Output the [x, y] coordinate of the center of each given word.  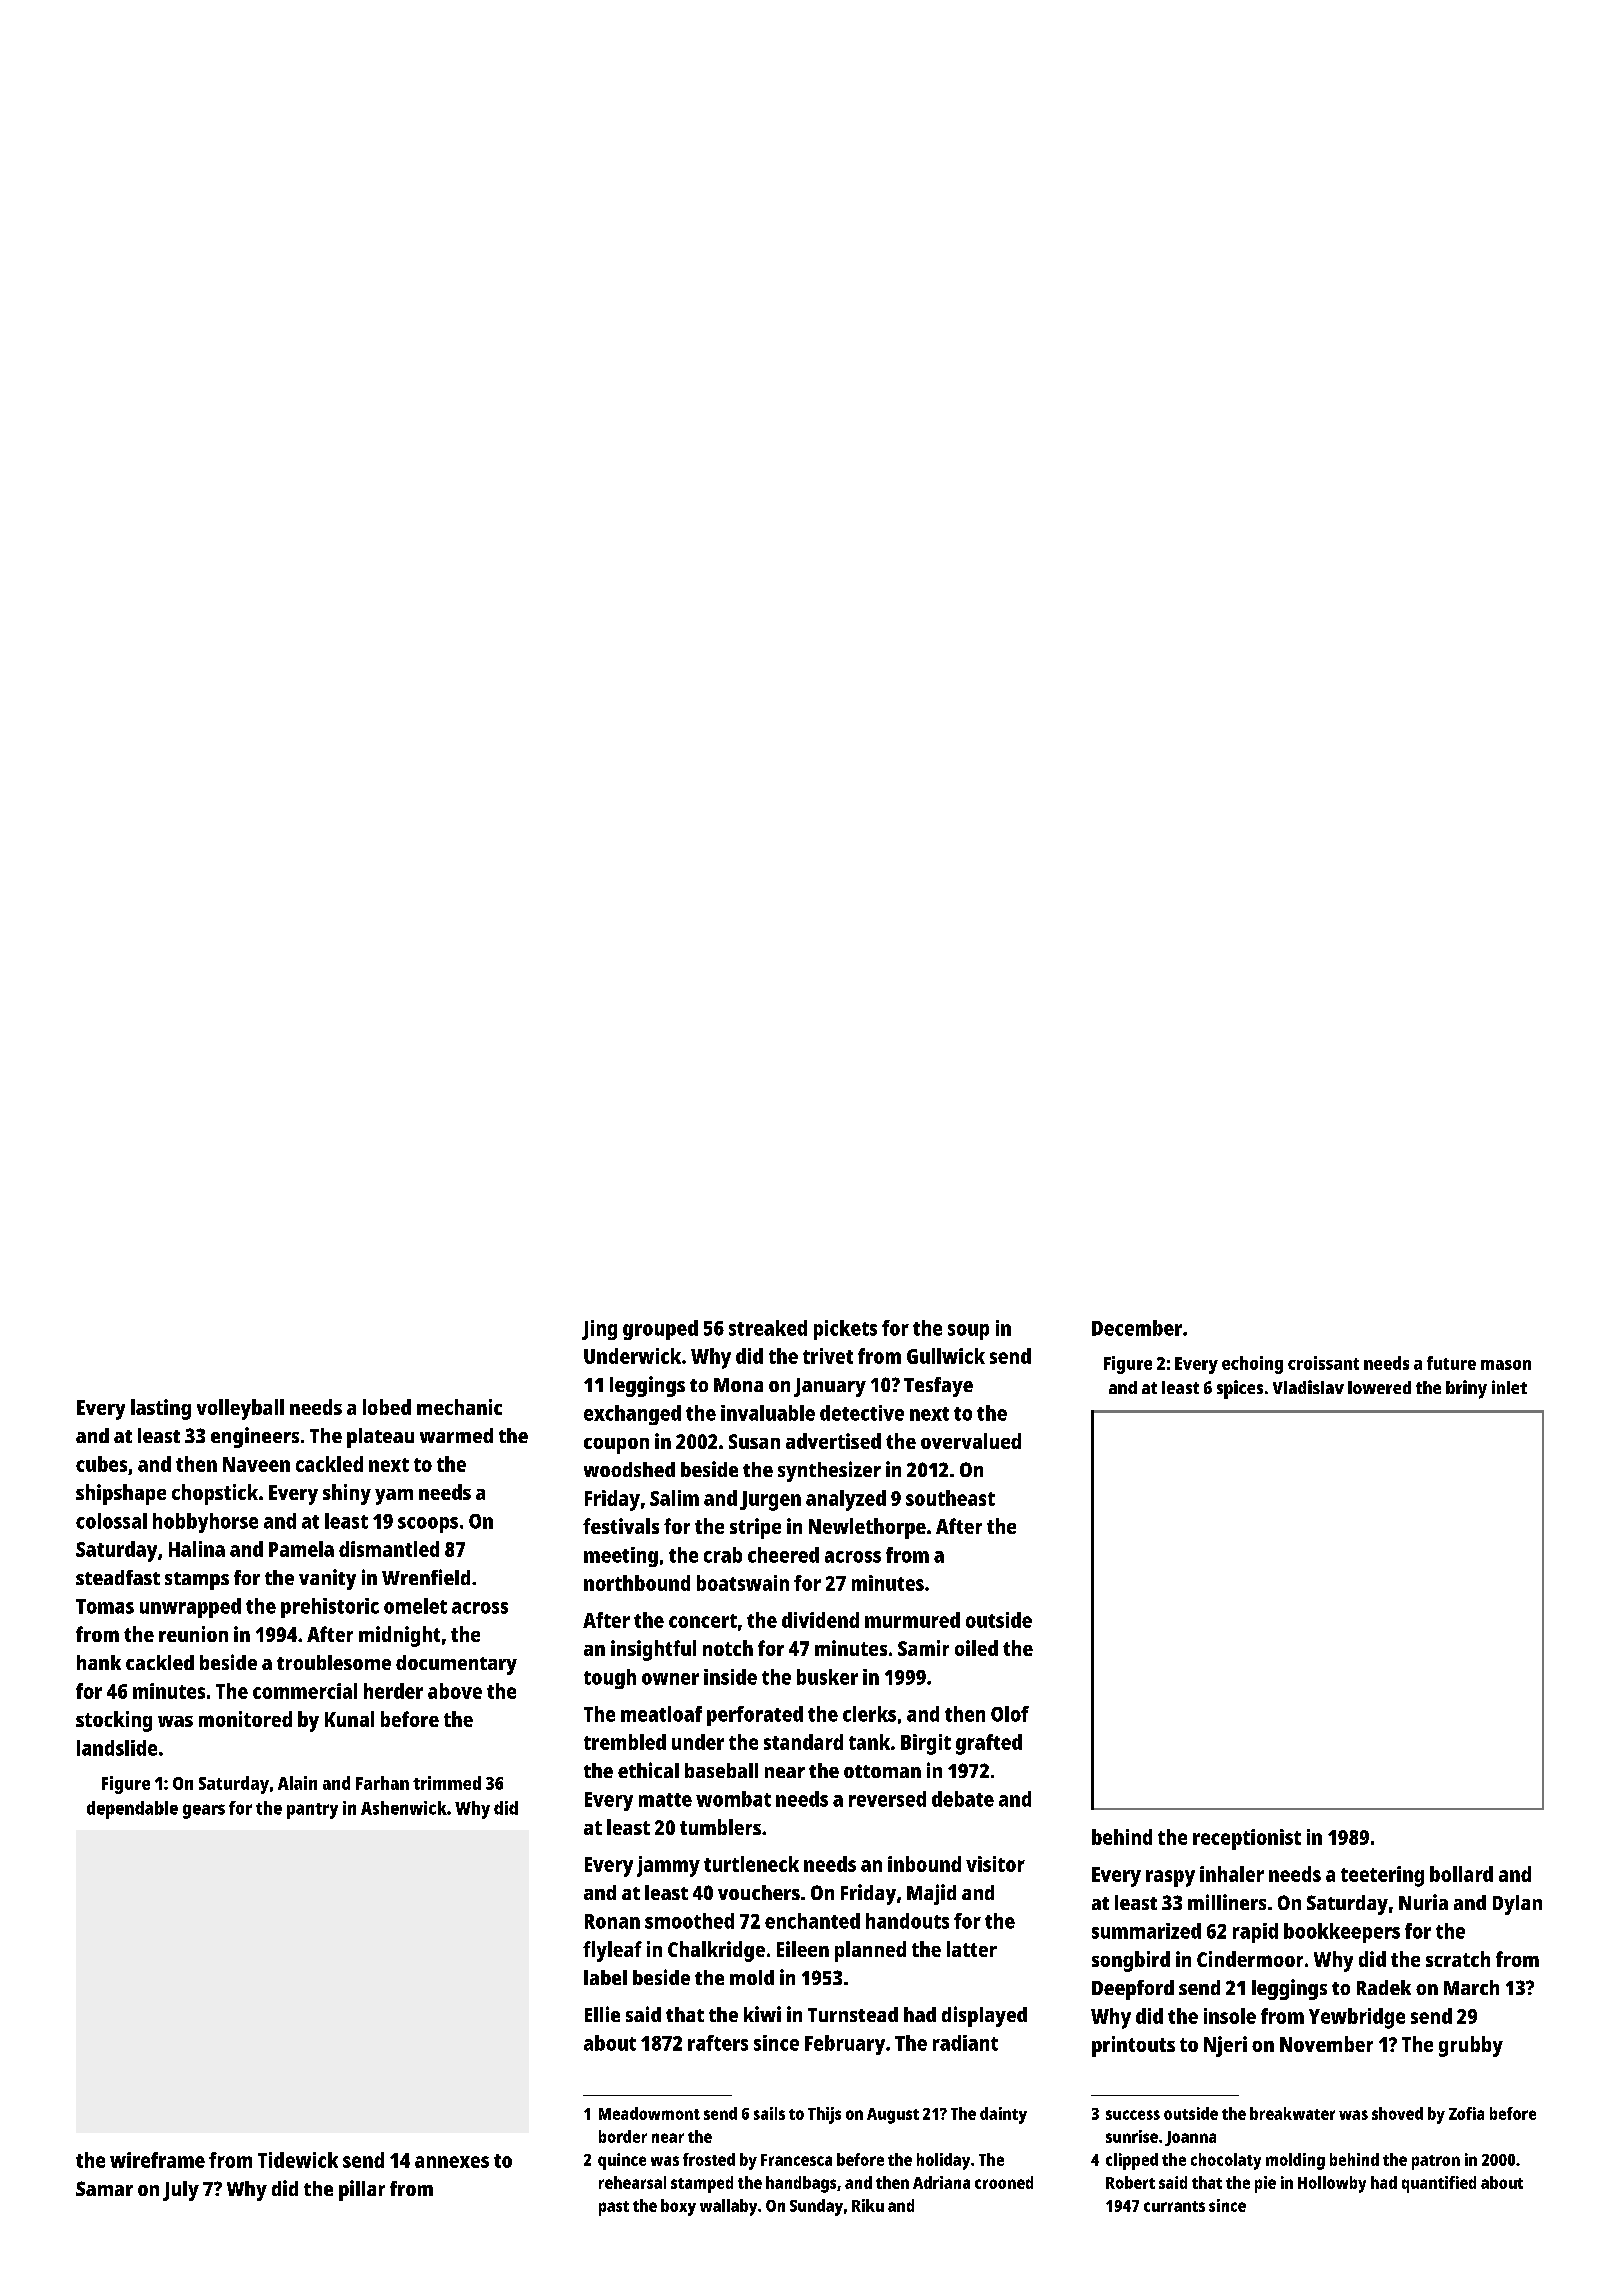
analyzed [846, 1500]
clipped [1132, 2161]
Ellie [602, 2014]
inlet [1509, 1387]
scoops [428, 1525]
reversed [887, 1799]
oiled [976, 1648]
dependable [132, 1810]
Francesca [796, 2160]
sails [769, 2113]
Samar [104, 2188]
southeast [950, 1498]
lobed [387, 1407]
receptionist [1247, 1839]
